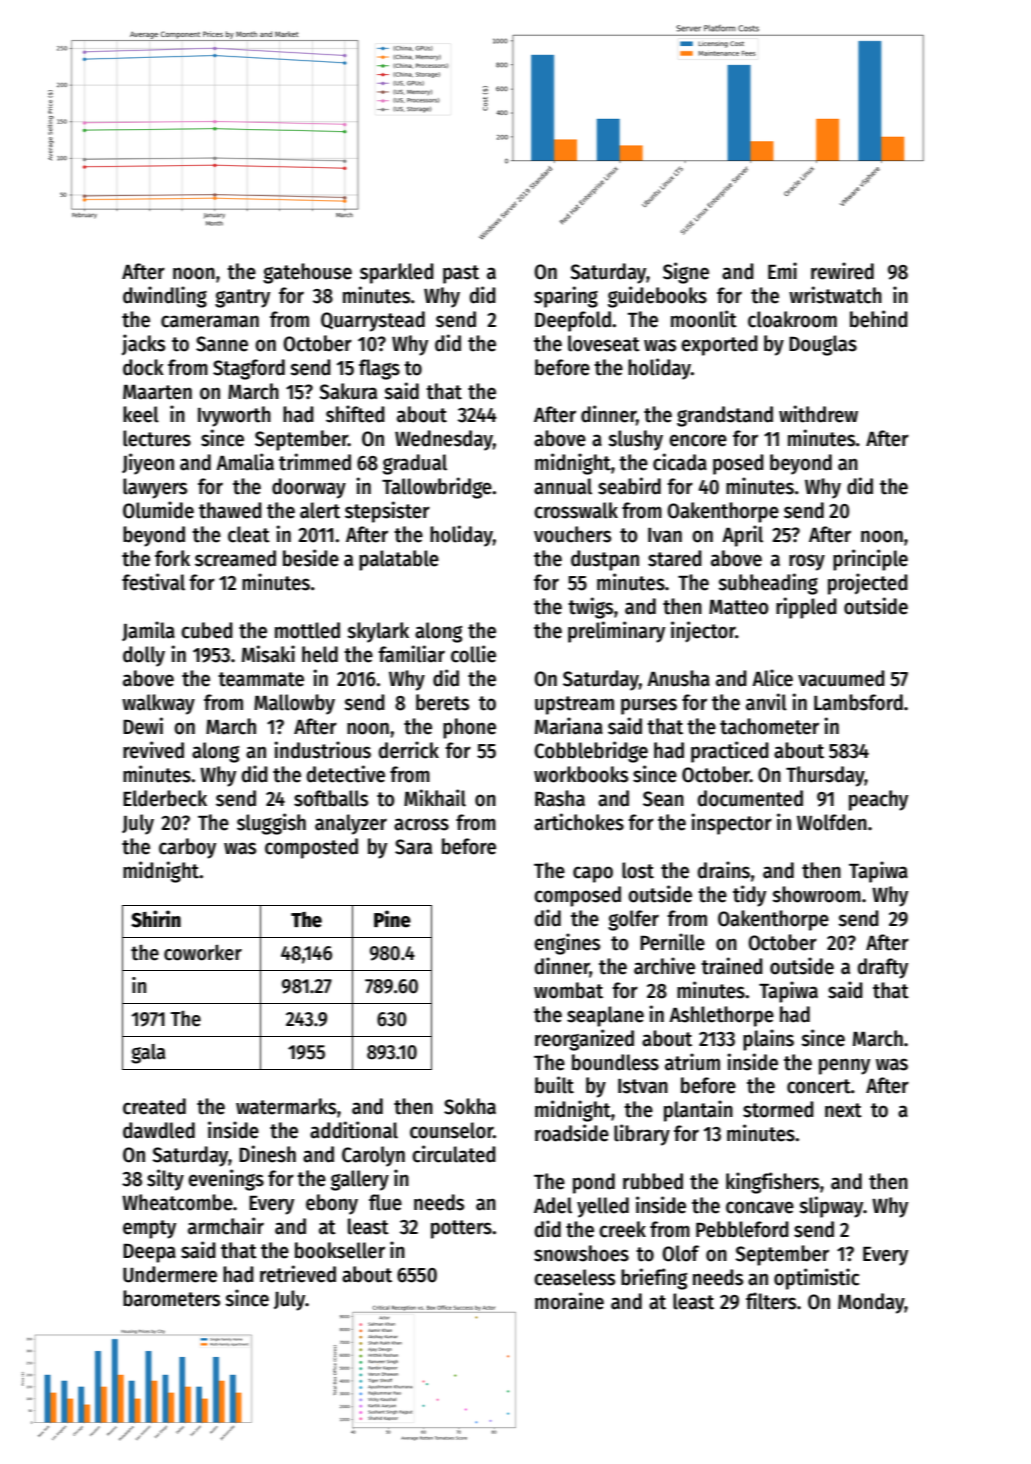  Describe the element at coordinates (158, 704) in the screenshot. I see `walkway` at that location.
